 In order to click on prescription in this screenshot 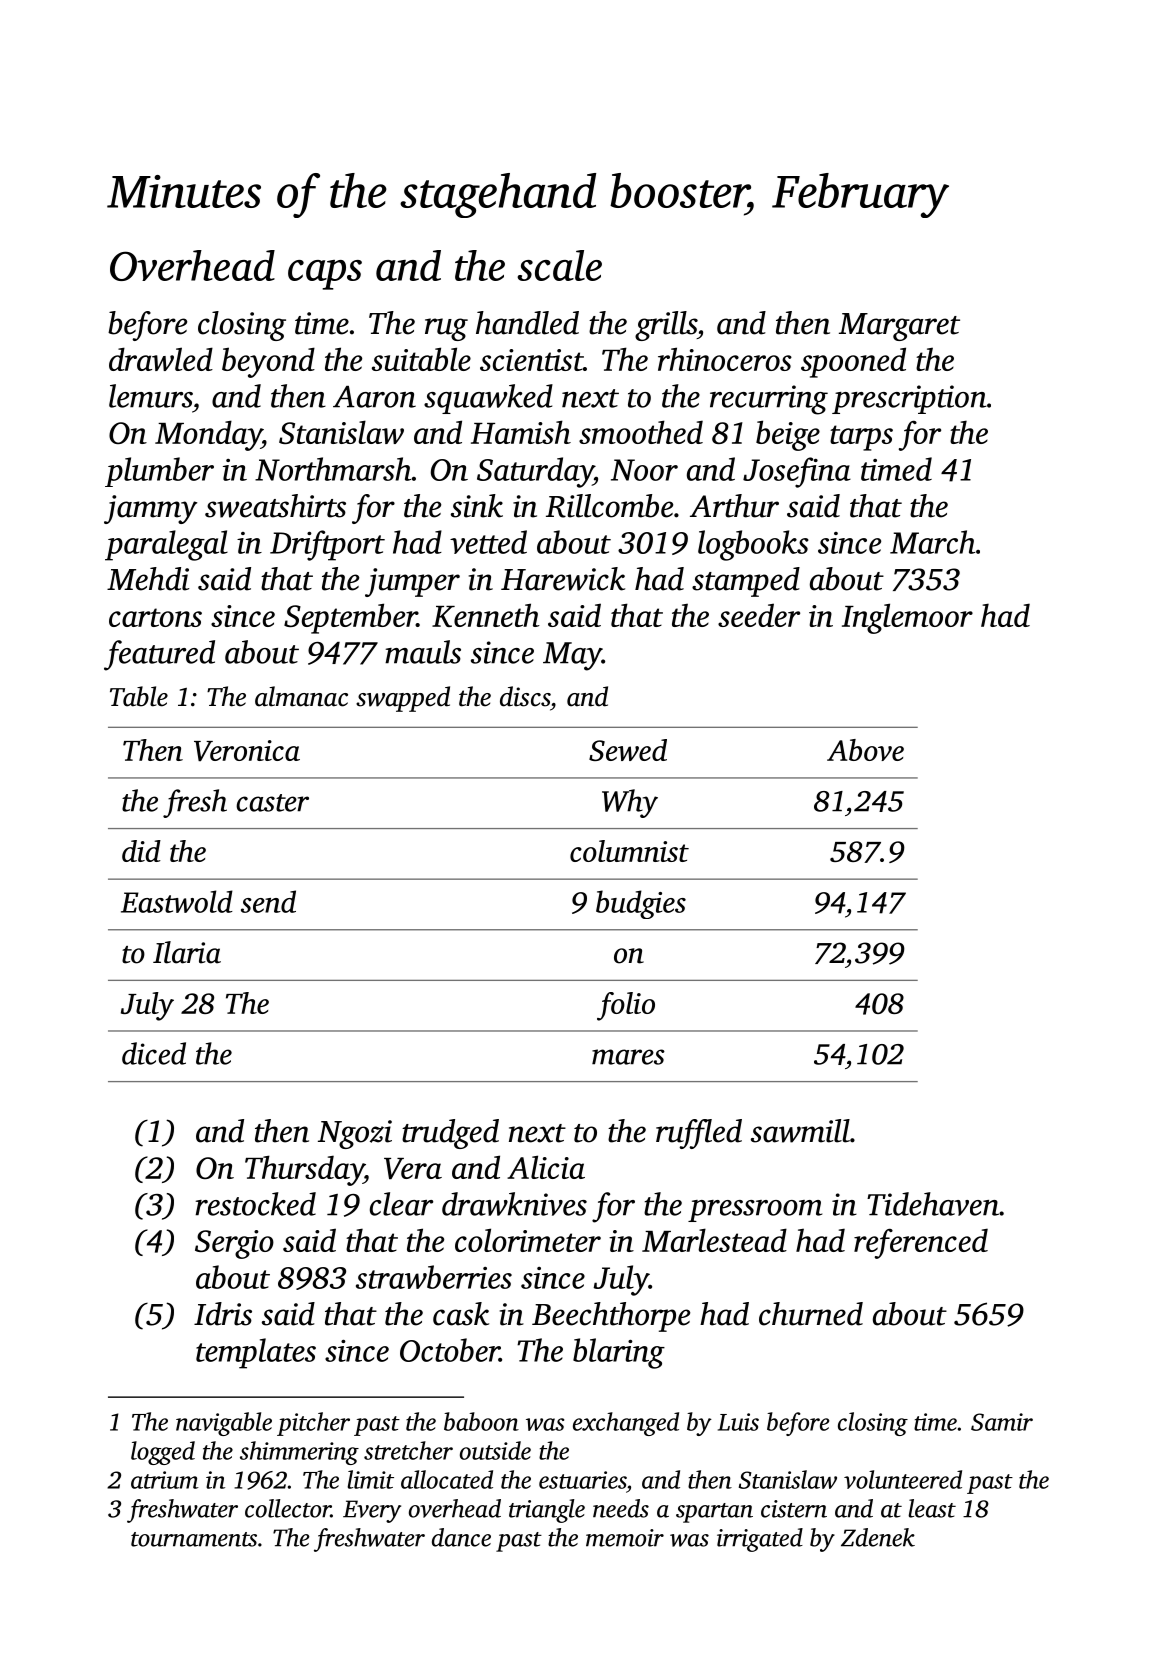, I will do `click(909, 399)`.
